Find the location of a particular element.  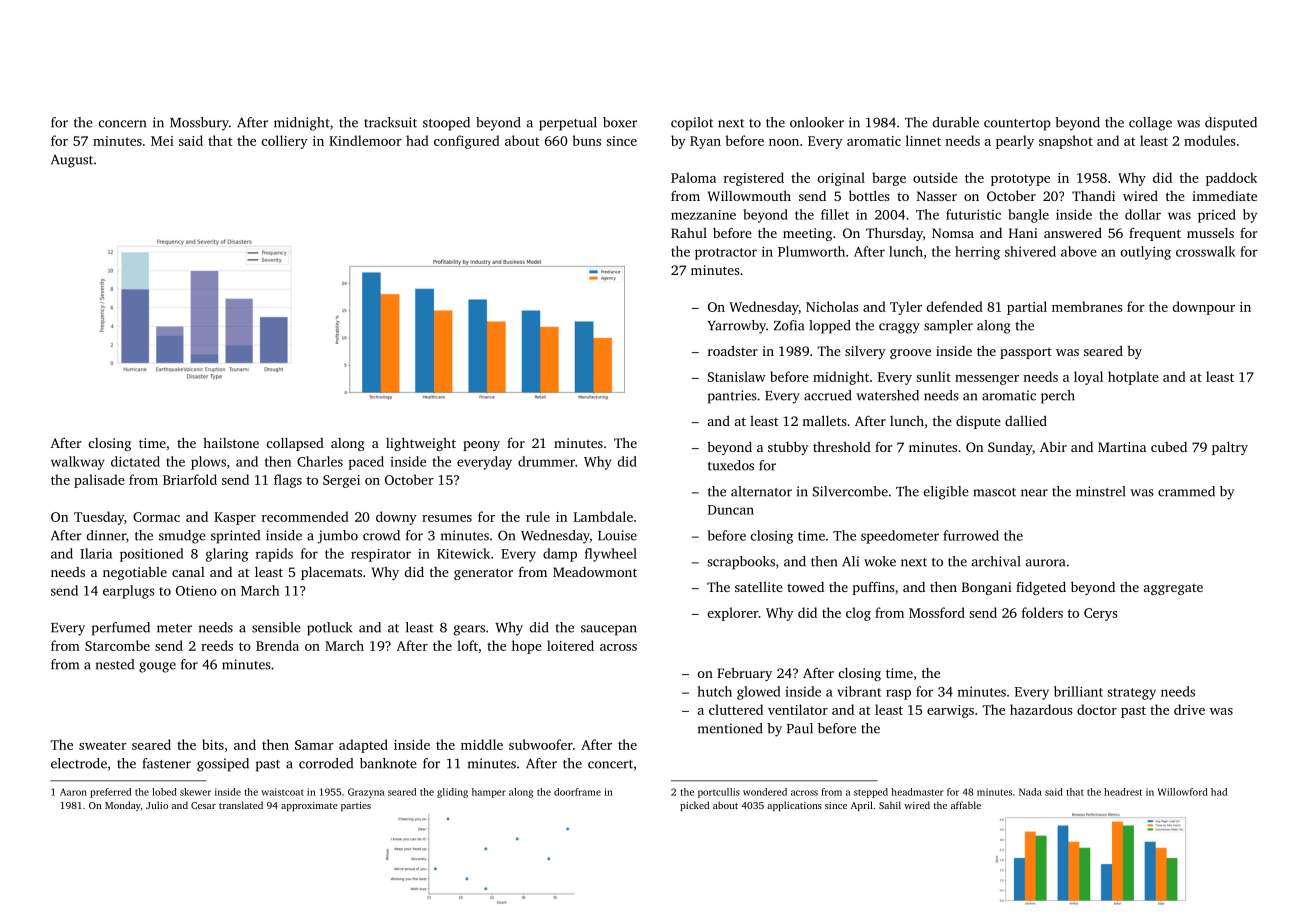

copilot is located at coordinates (692, 124).
